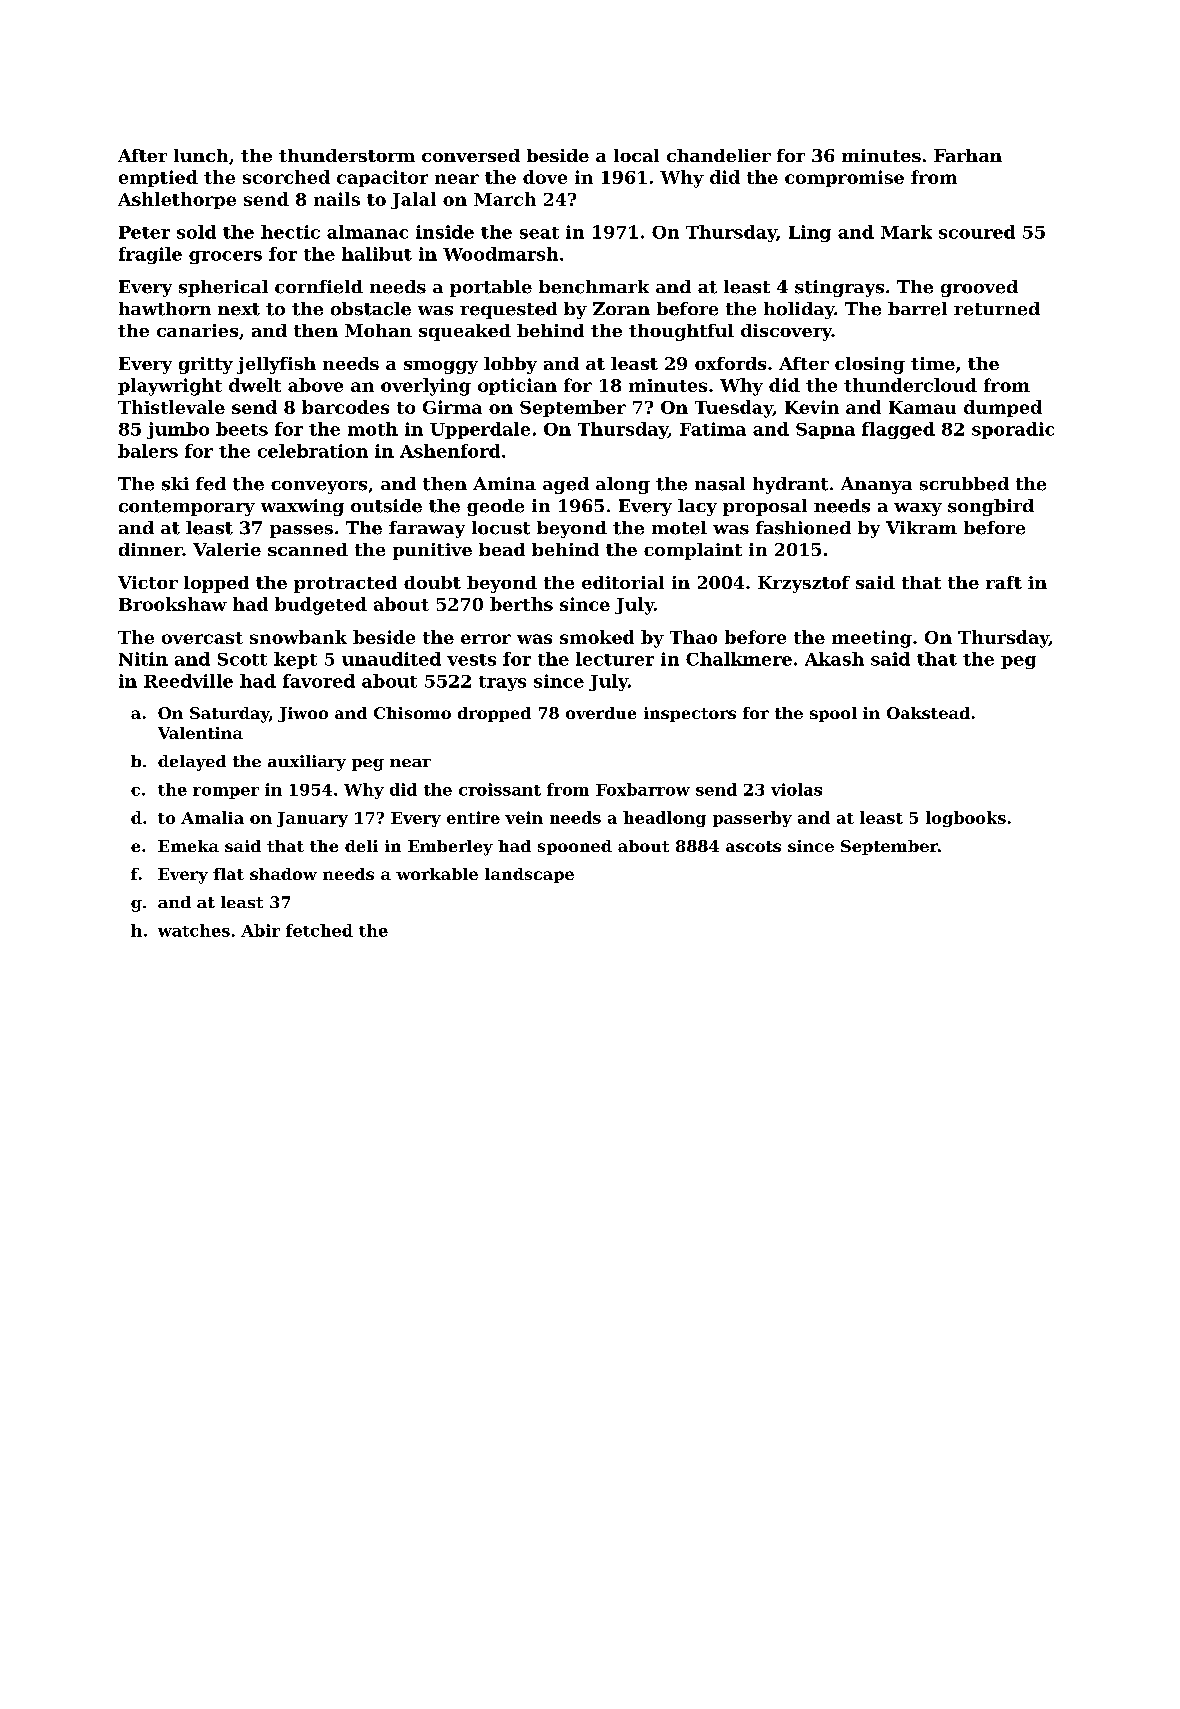 The height and width of the screenshot is (1709, 1180). I want to click on lunch, so click(201, 155).
